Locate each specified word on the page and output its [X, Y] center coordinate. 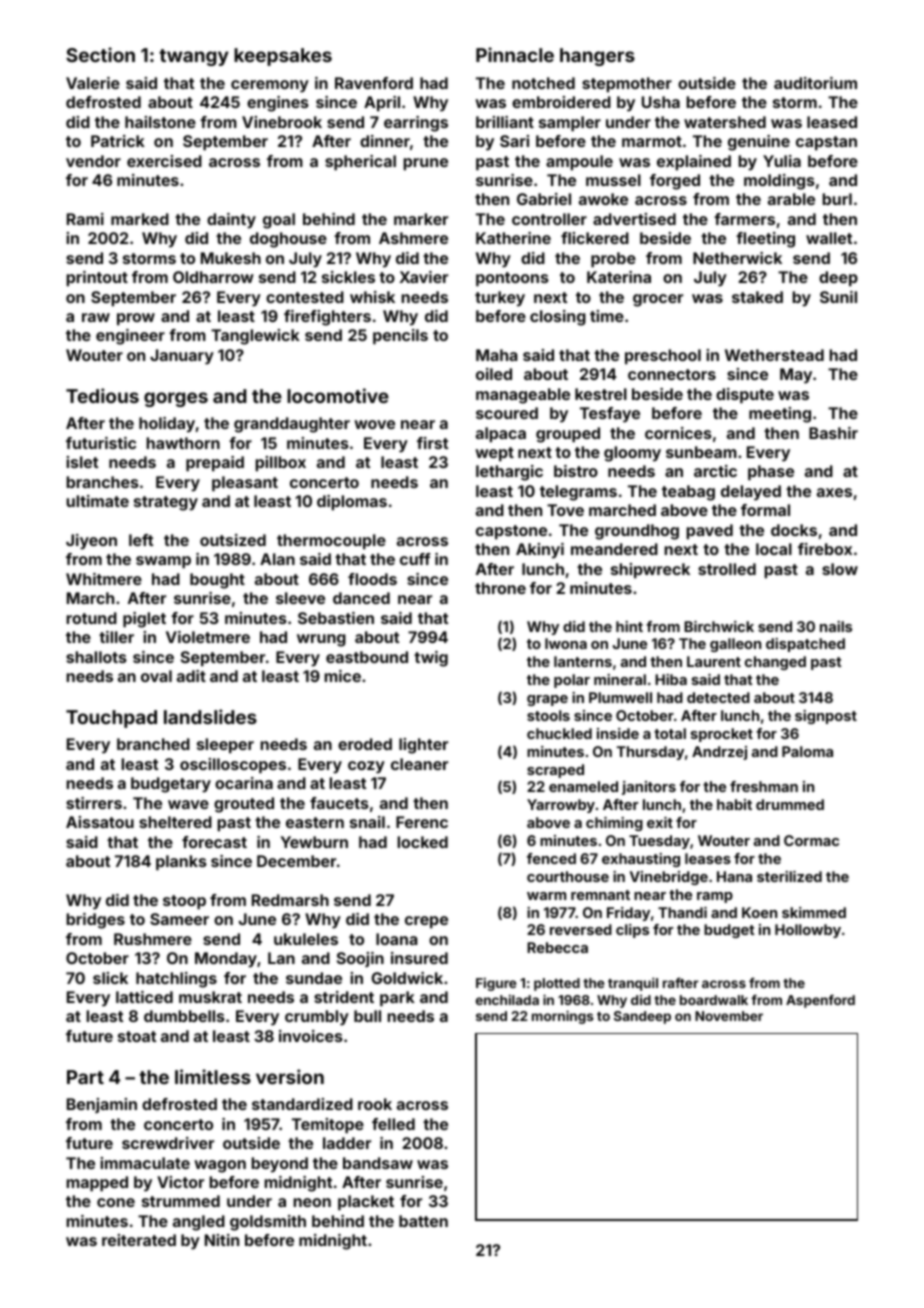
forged [675, 182]
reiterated [139, 1240]
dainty [231, 221]
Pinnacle [515, 54]
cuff [415, 559]
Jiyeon [91, 542]
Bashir [833, 433]
